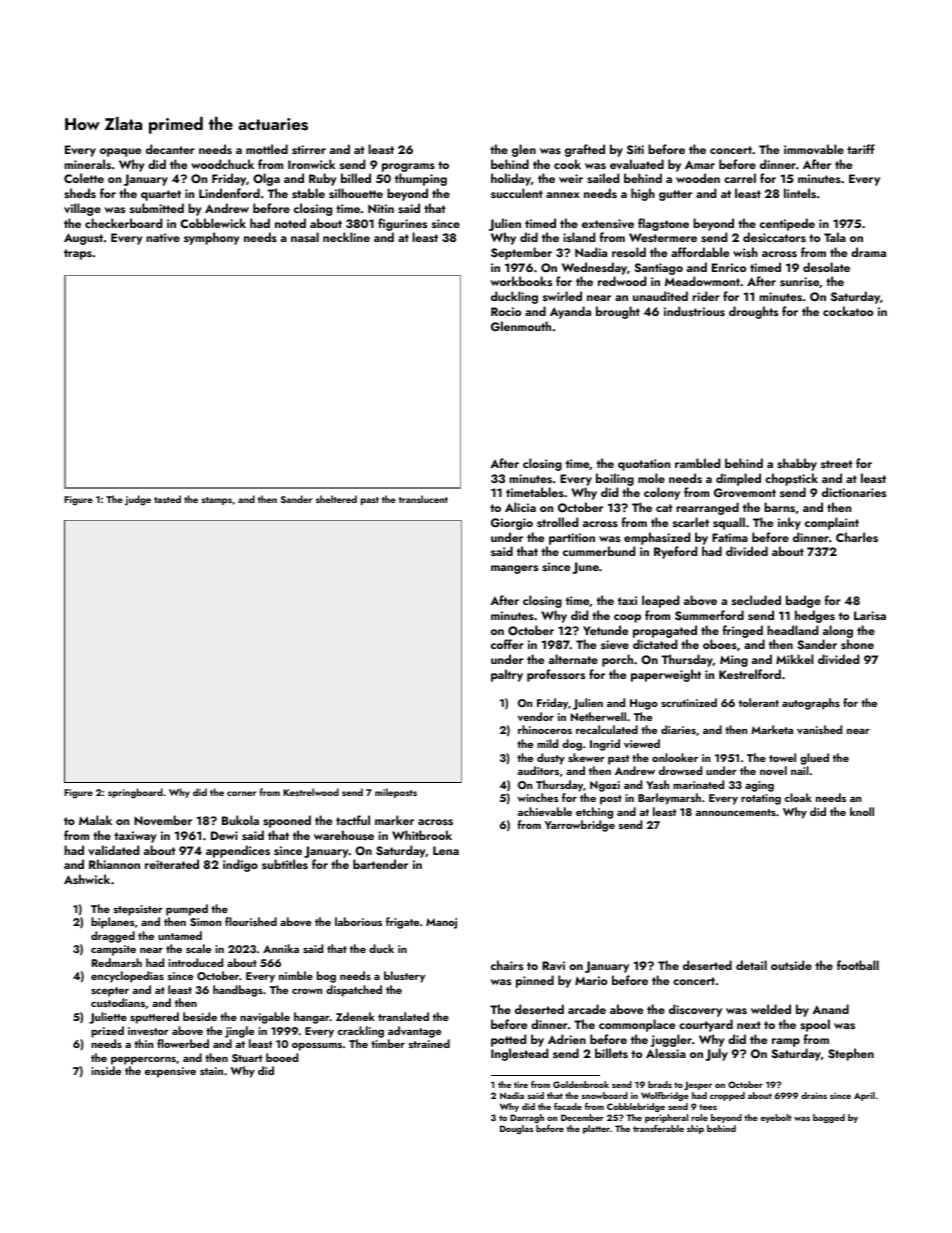 The width and height of the image is (952, 1233). I want to click on tariff, so click(861, 149).
